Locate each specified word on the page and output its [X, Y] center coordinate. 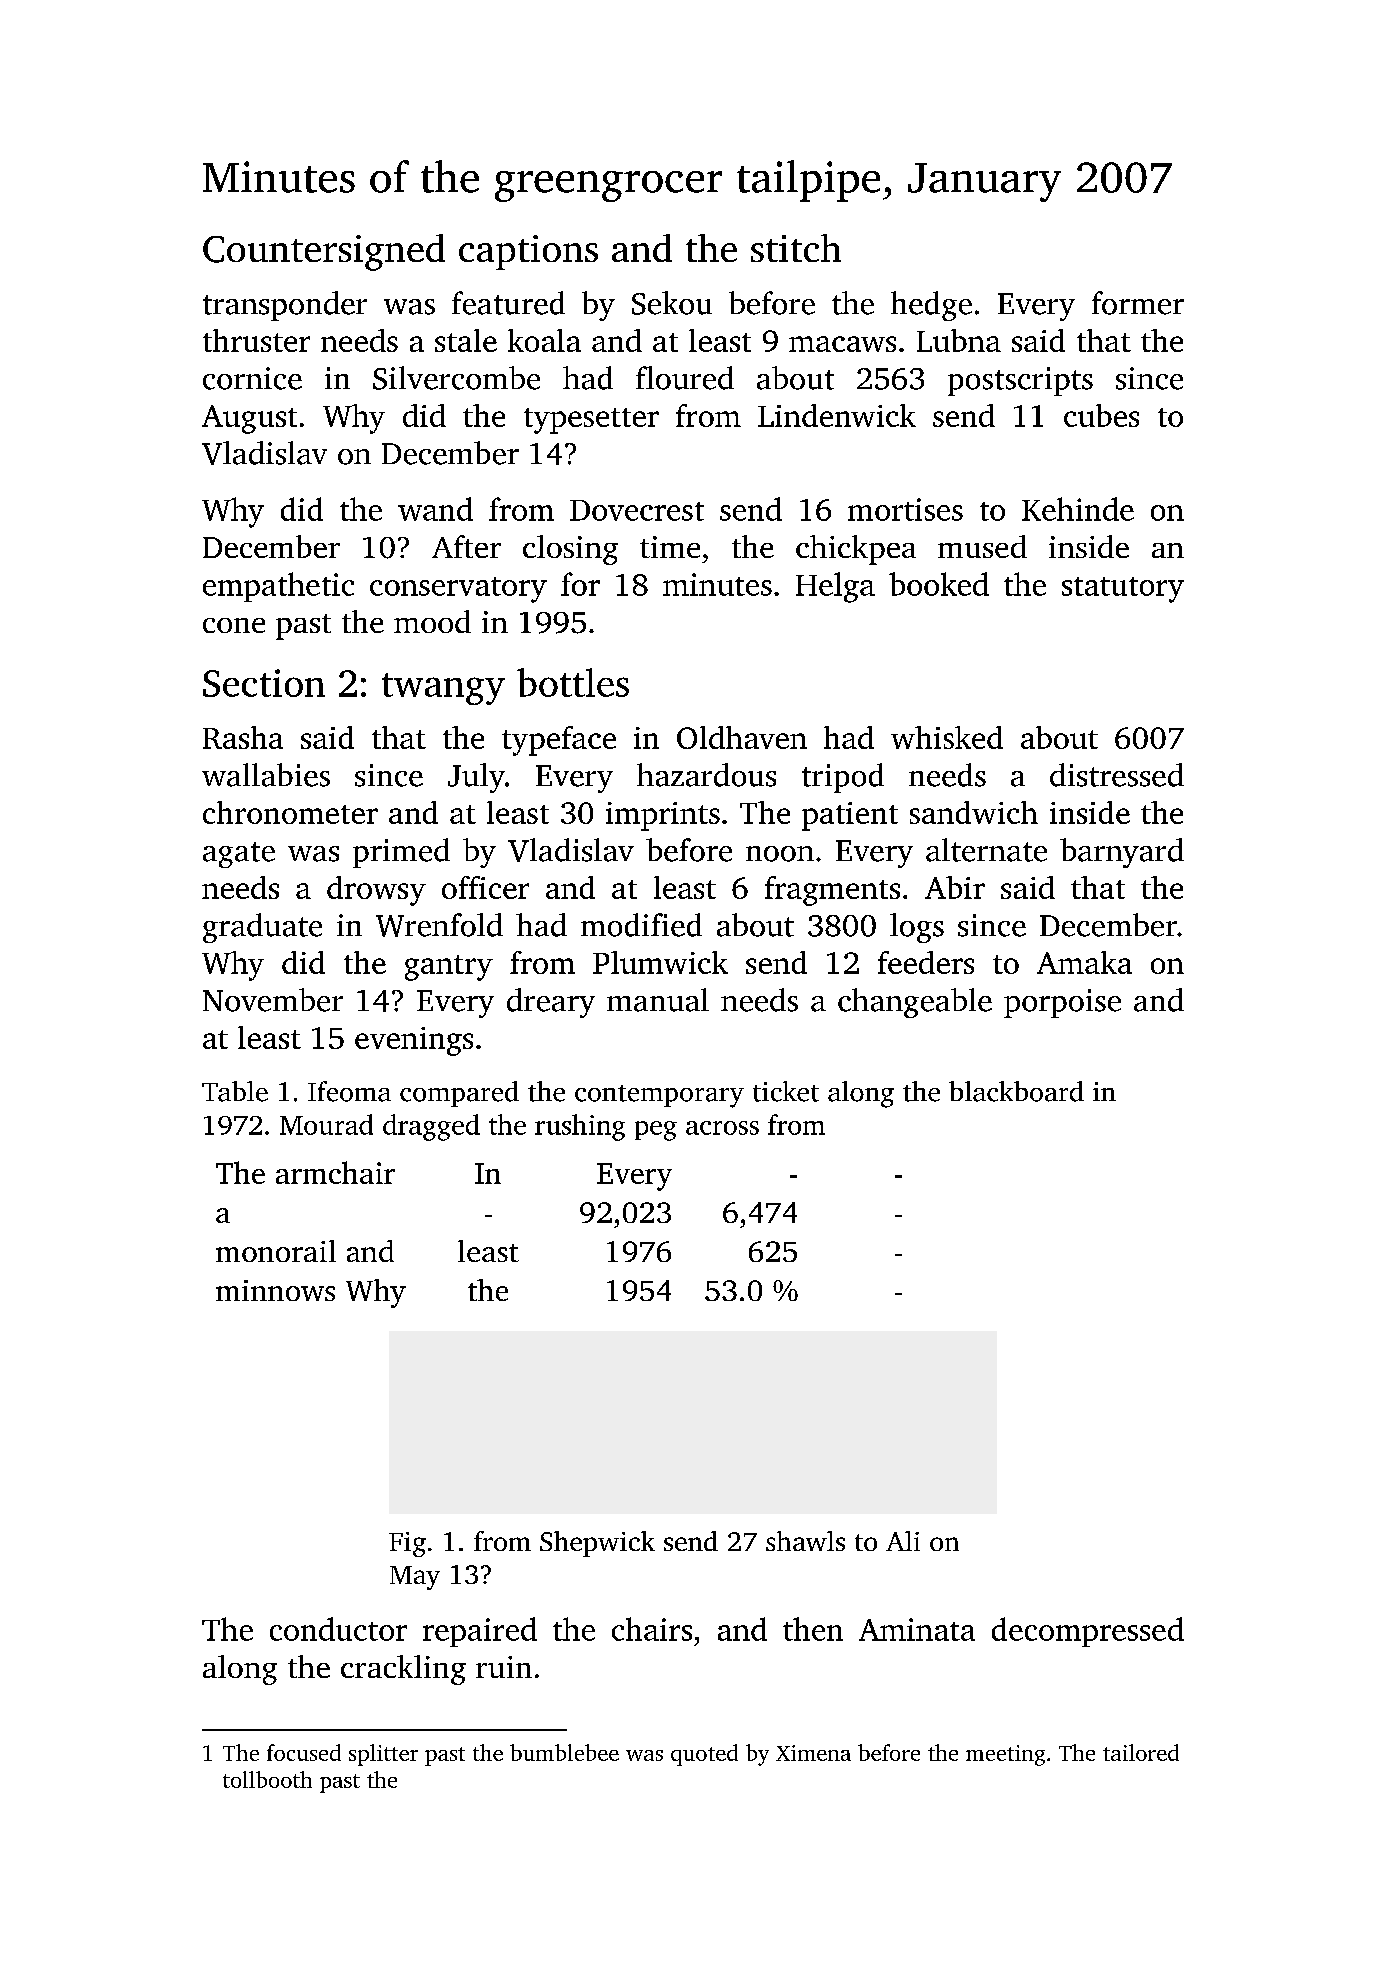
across [722, 1128]
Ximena [813, 1753]
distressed [1117, 775]
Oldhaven [742, 737]
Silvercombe [456, 378]
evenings [414, 1041]
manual [658, 1000]
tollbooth [267, 1779]
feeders [926, 962]
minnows [275, 1290]
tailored [1141, 1752]
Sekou [672, 303]
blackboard [1016, 1091]
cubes [1101, 415]
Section [264, 683]
